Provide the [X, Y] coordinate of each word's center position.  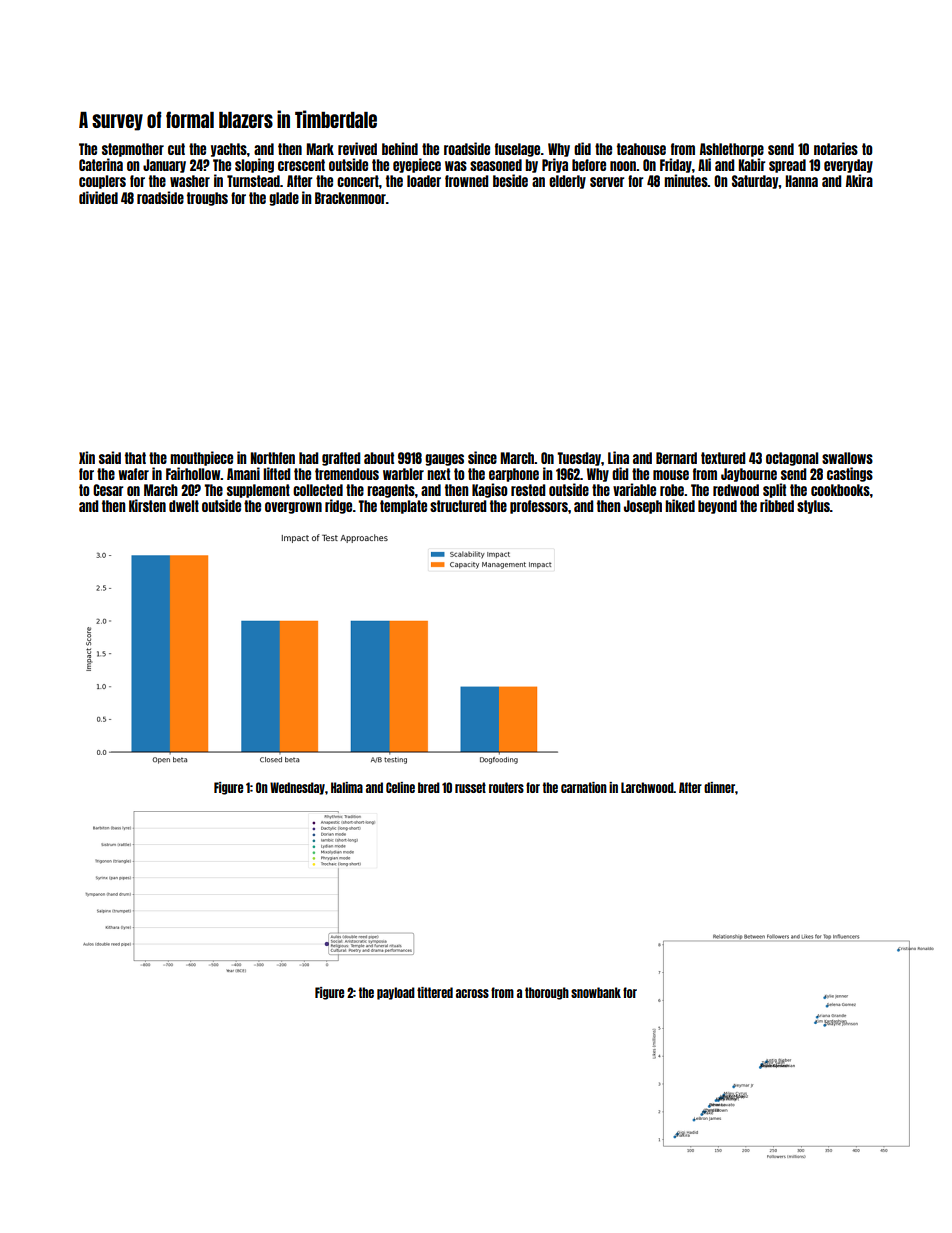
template [403, 507]
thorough [547, 993]
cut [176, 149]
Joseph [643, 507]
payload [396, 993]
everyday [848, 166]
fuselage [517, 150]
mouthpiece [201, 458]
